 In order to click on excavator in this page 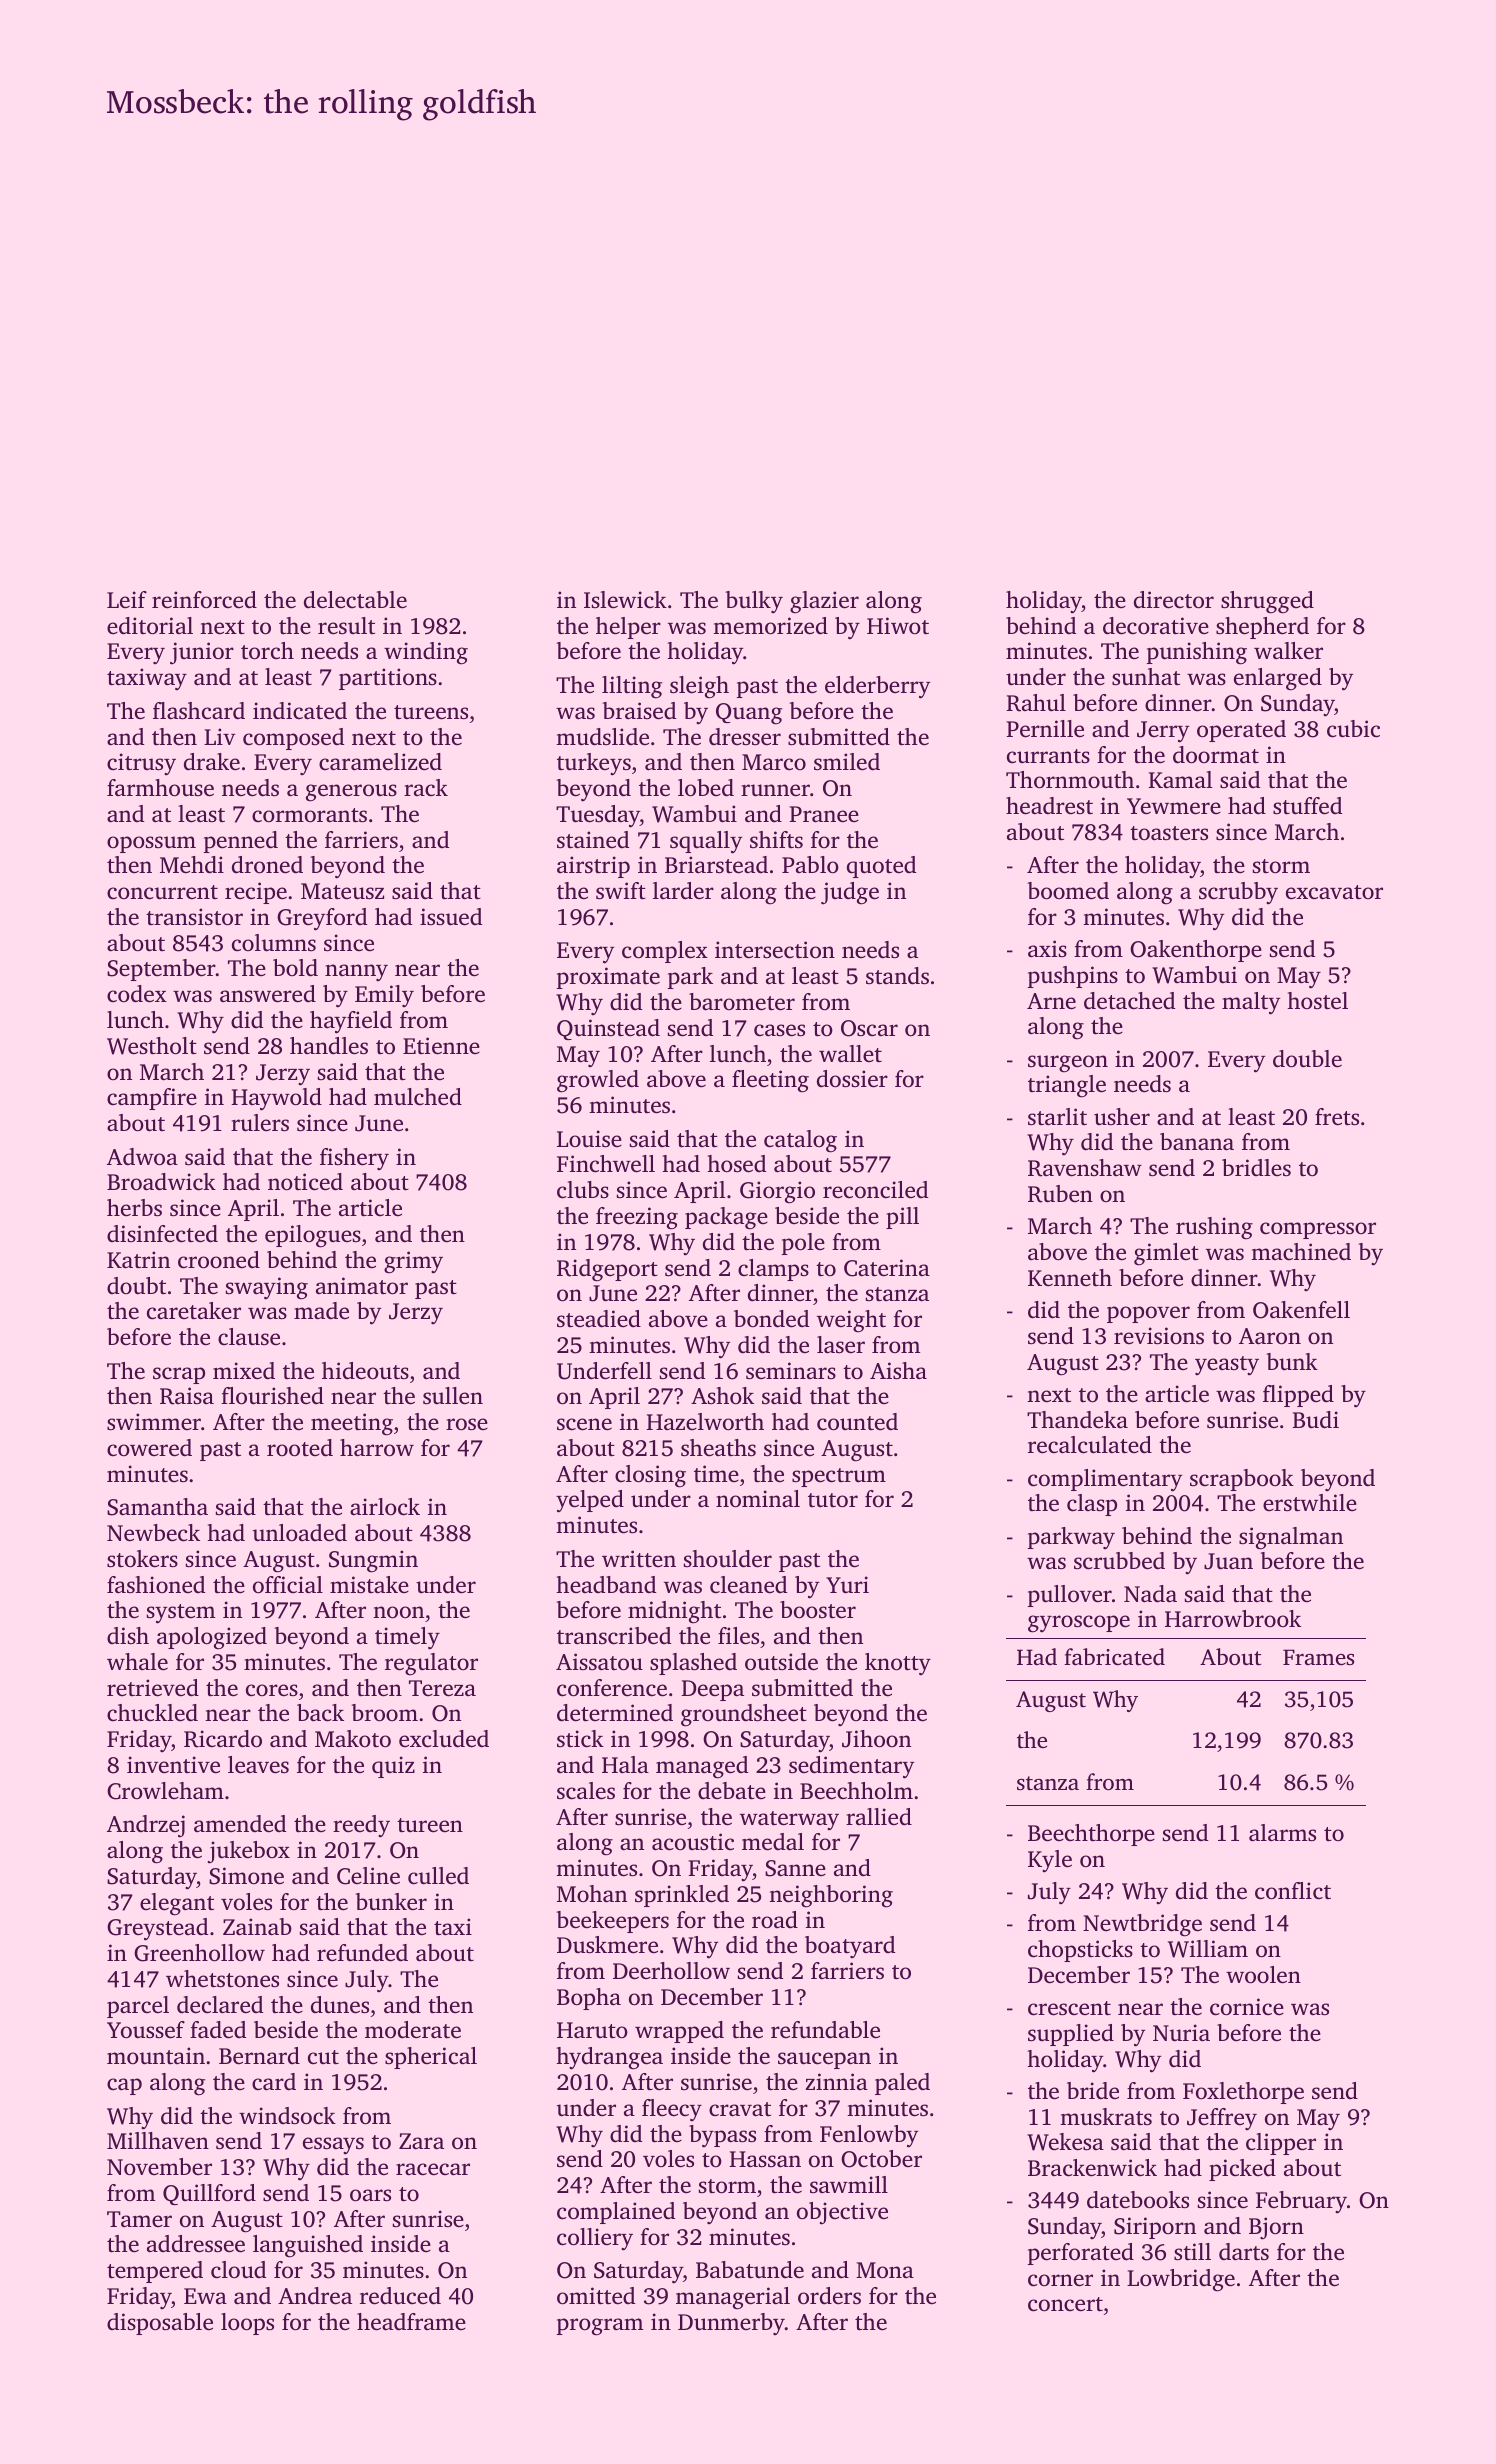, I will do `click(1334, 892)`.
